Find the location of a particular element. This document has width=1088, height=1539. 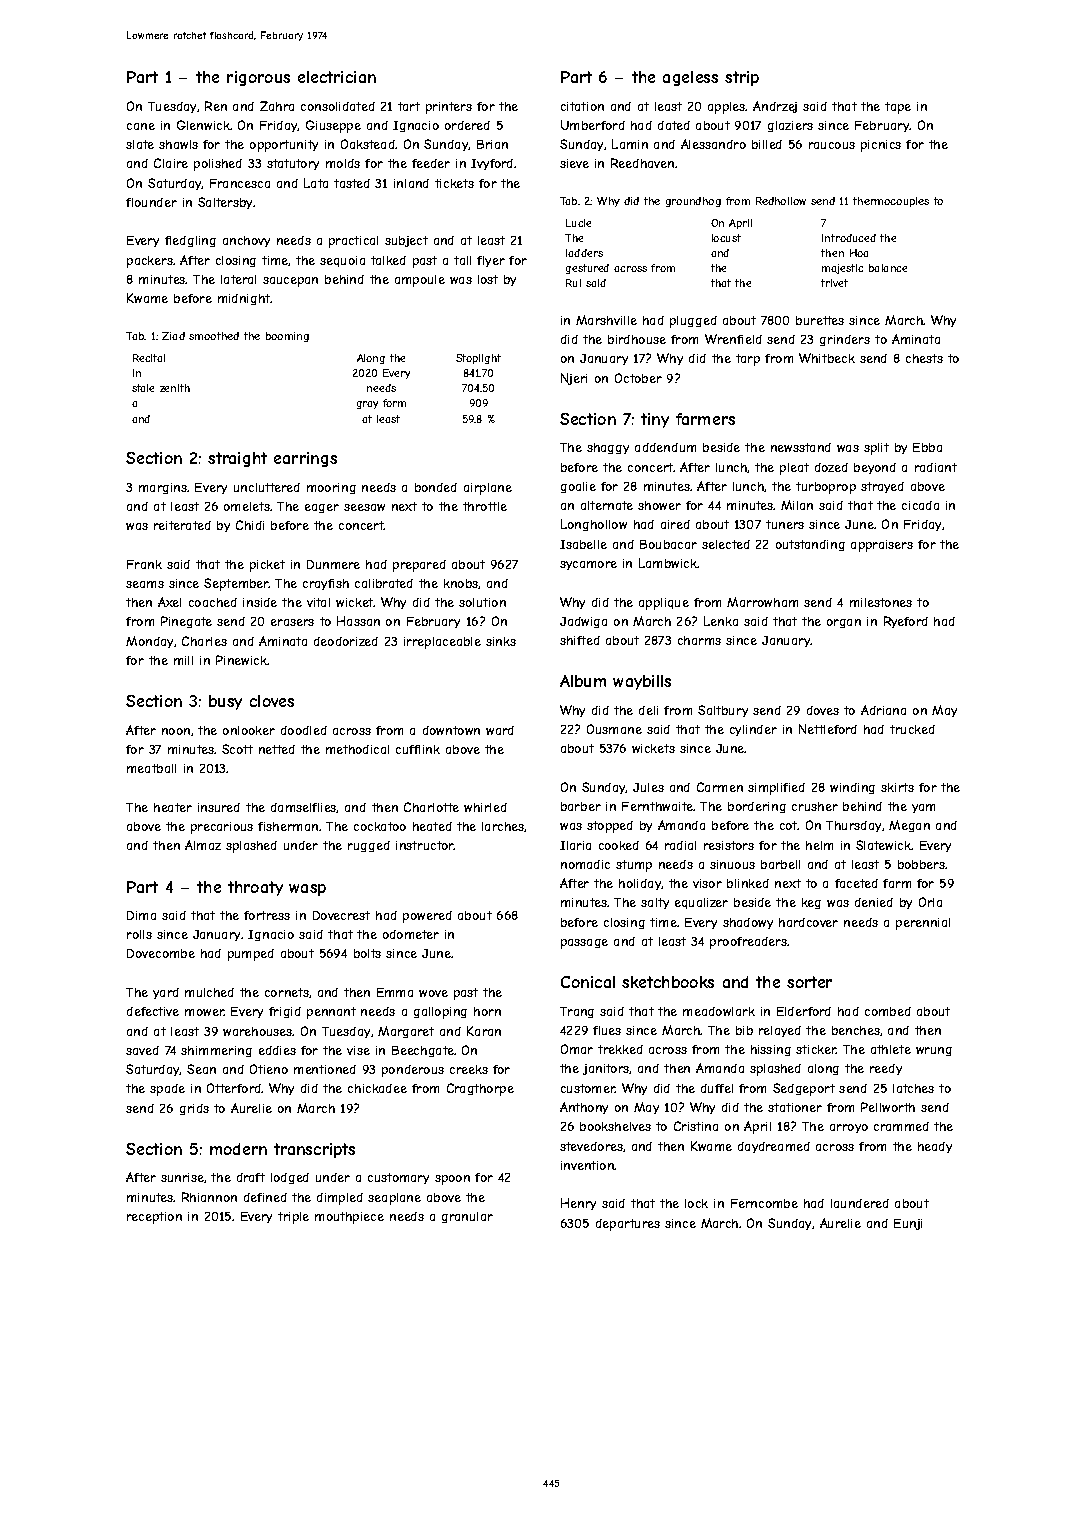

picket is located at coordinates (267, 566).
